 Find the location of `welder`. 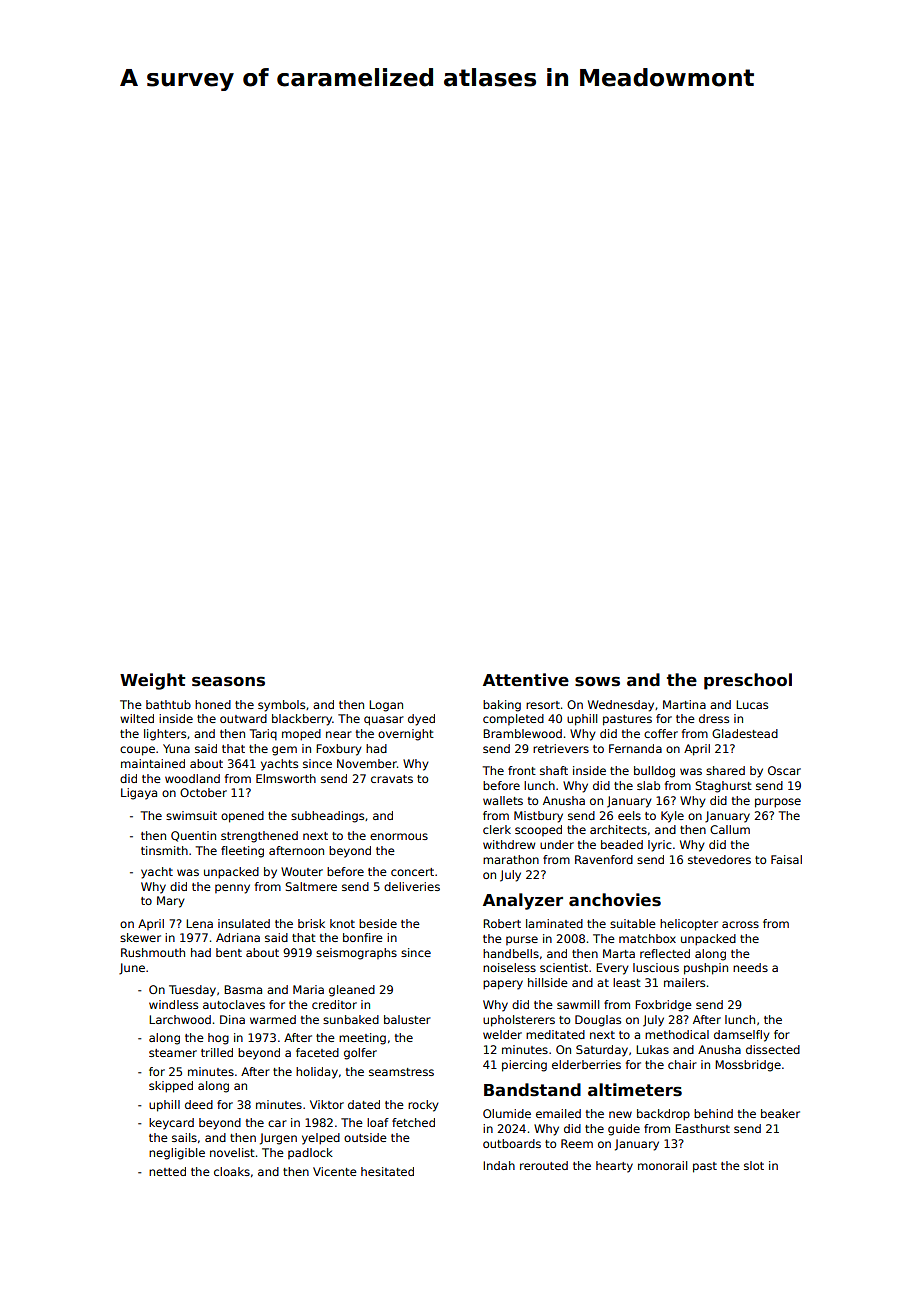

welder is located at coordinates (502, 1034).
